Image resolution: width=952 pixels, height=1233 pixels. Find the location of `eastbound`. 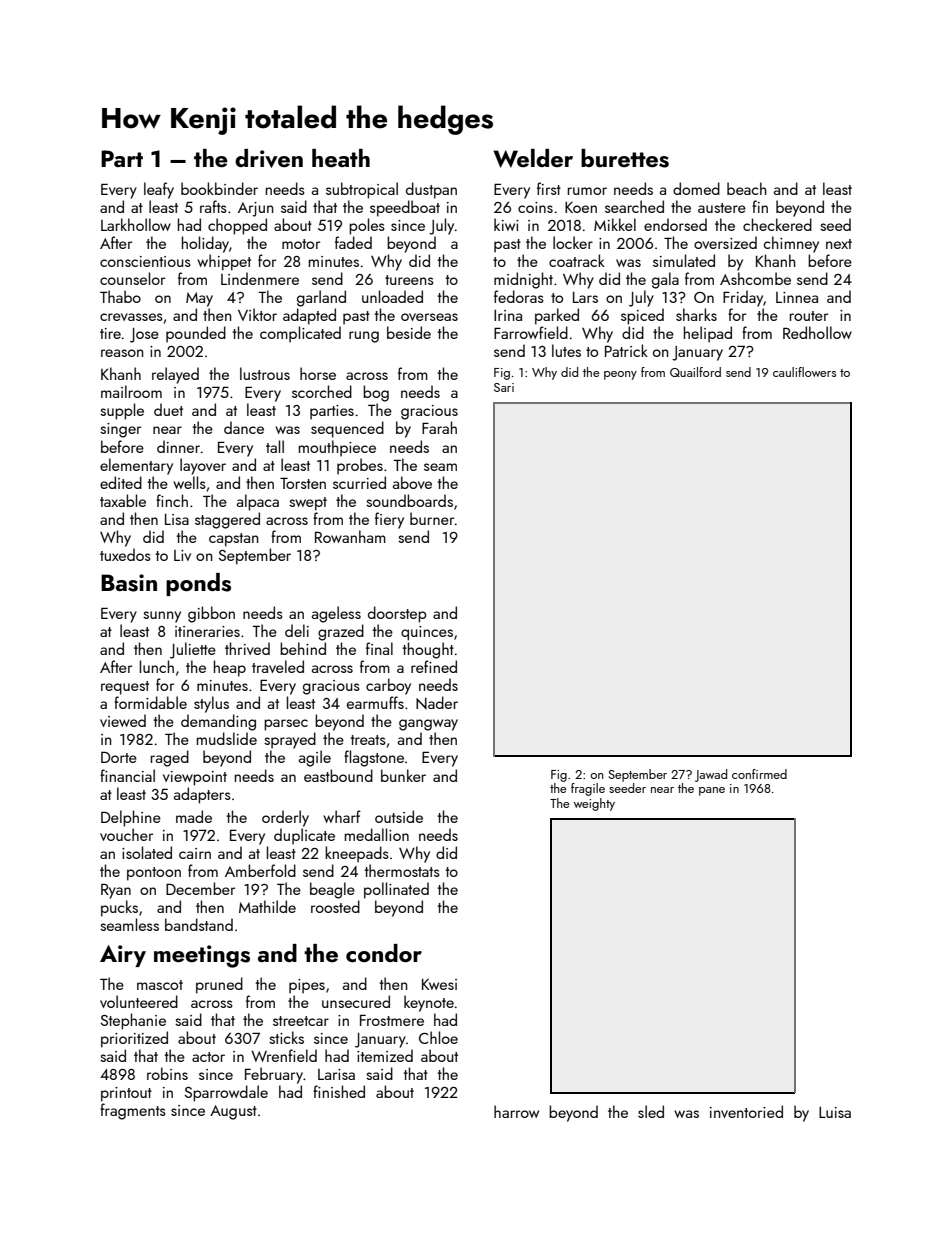

eastbound is located at coordinates (338, 775).
